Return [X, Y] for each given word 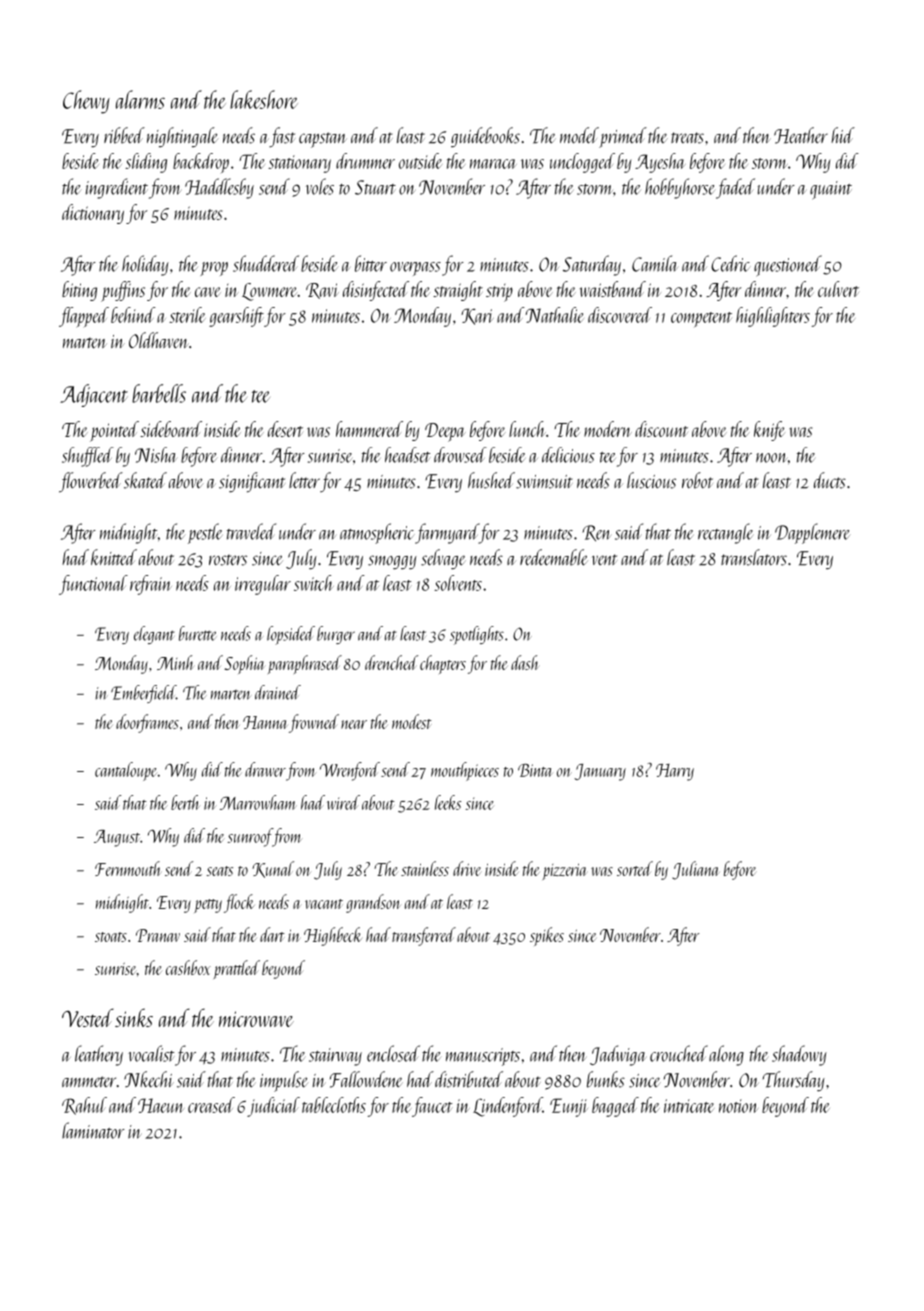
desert [285, 429]
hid [843, 135]
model [579, 135]
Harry [675, 772]
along [726, 1055]
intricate [689, 1106]
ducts [830, 480]
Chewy [86, 102]
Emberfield [143, 694]
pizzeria [564, 872]
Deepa [445, 432]
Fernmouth [128, 868]
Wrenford [350, 771]
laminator [93, 1130]
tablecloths [334, 1105]
